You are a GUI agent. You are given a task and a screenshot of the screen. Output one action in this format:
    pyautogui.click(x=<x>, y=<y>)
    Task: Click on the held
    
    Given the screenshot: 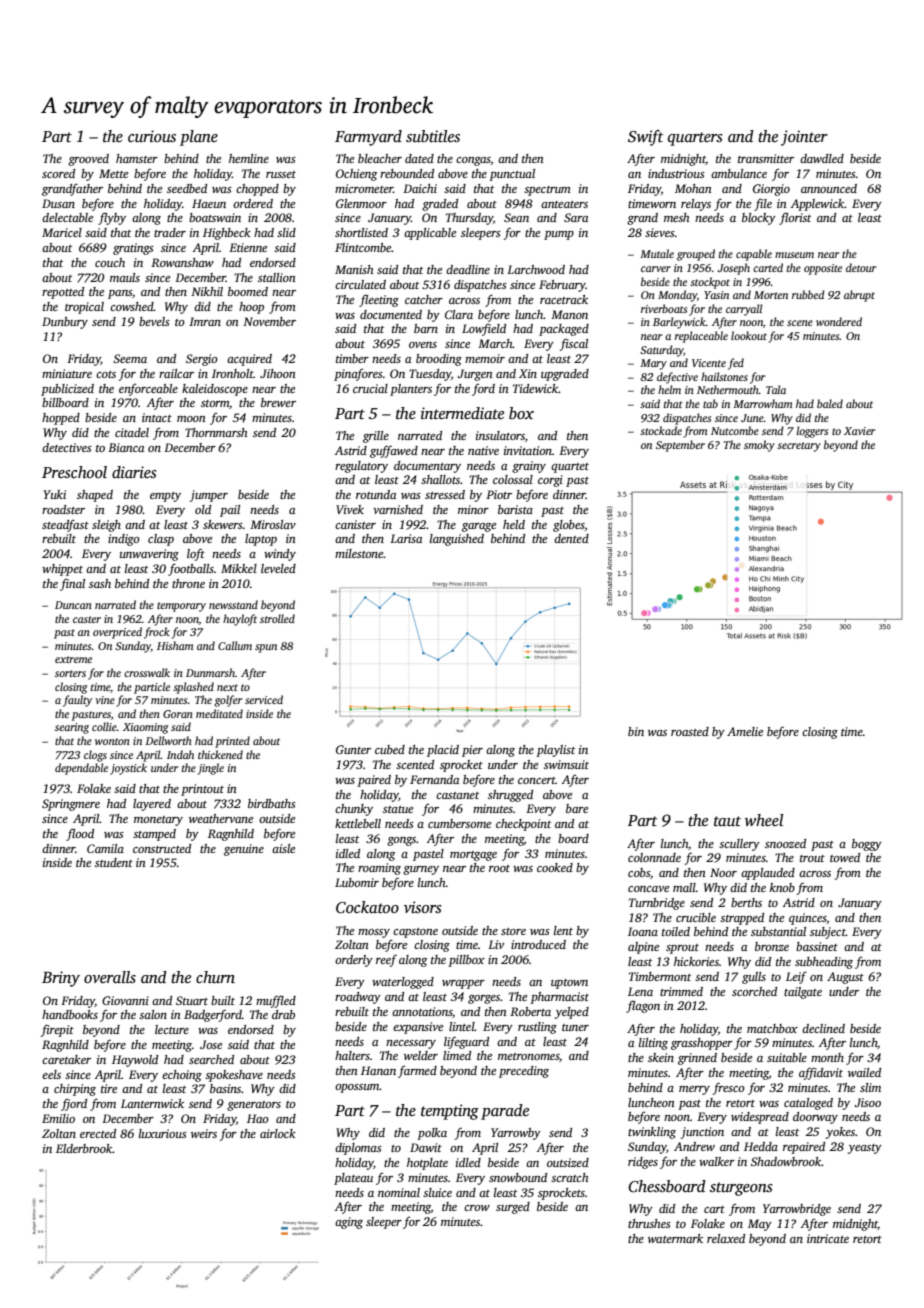 What is the action you would take?
    pyautogui.click(x=514, y=524)
